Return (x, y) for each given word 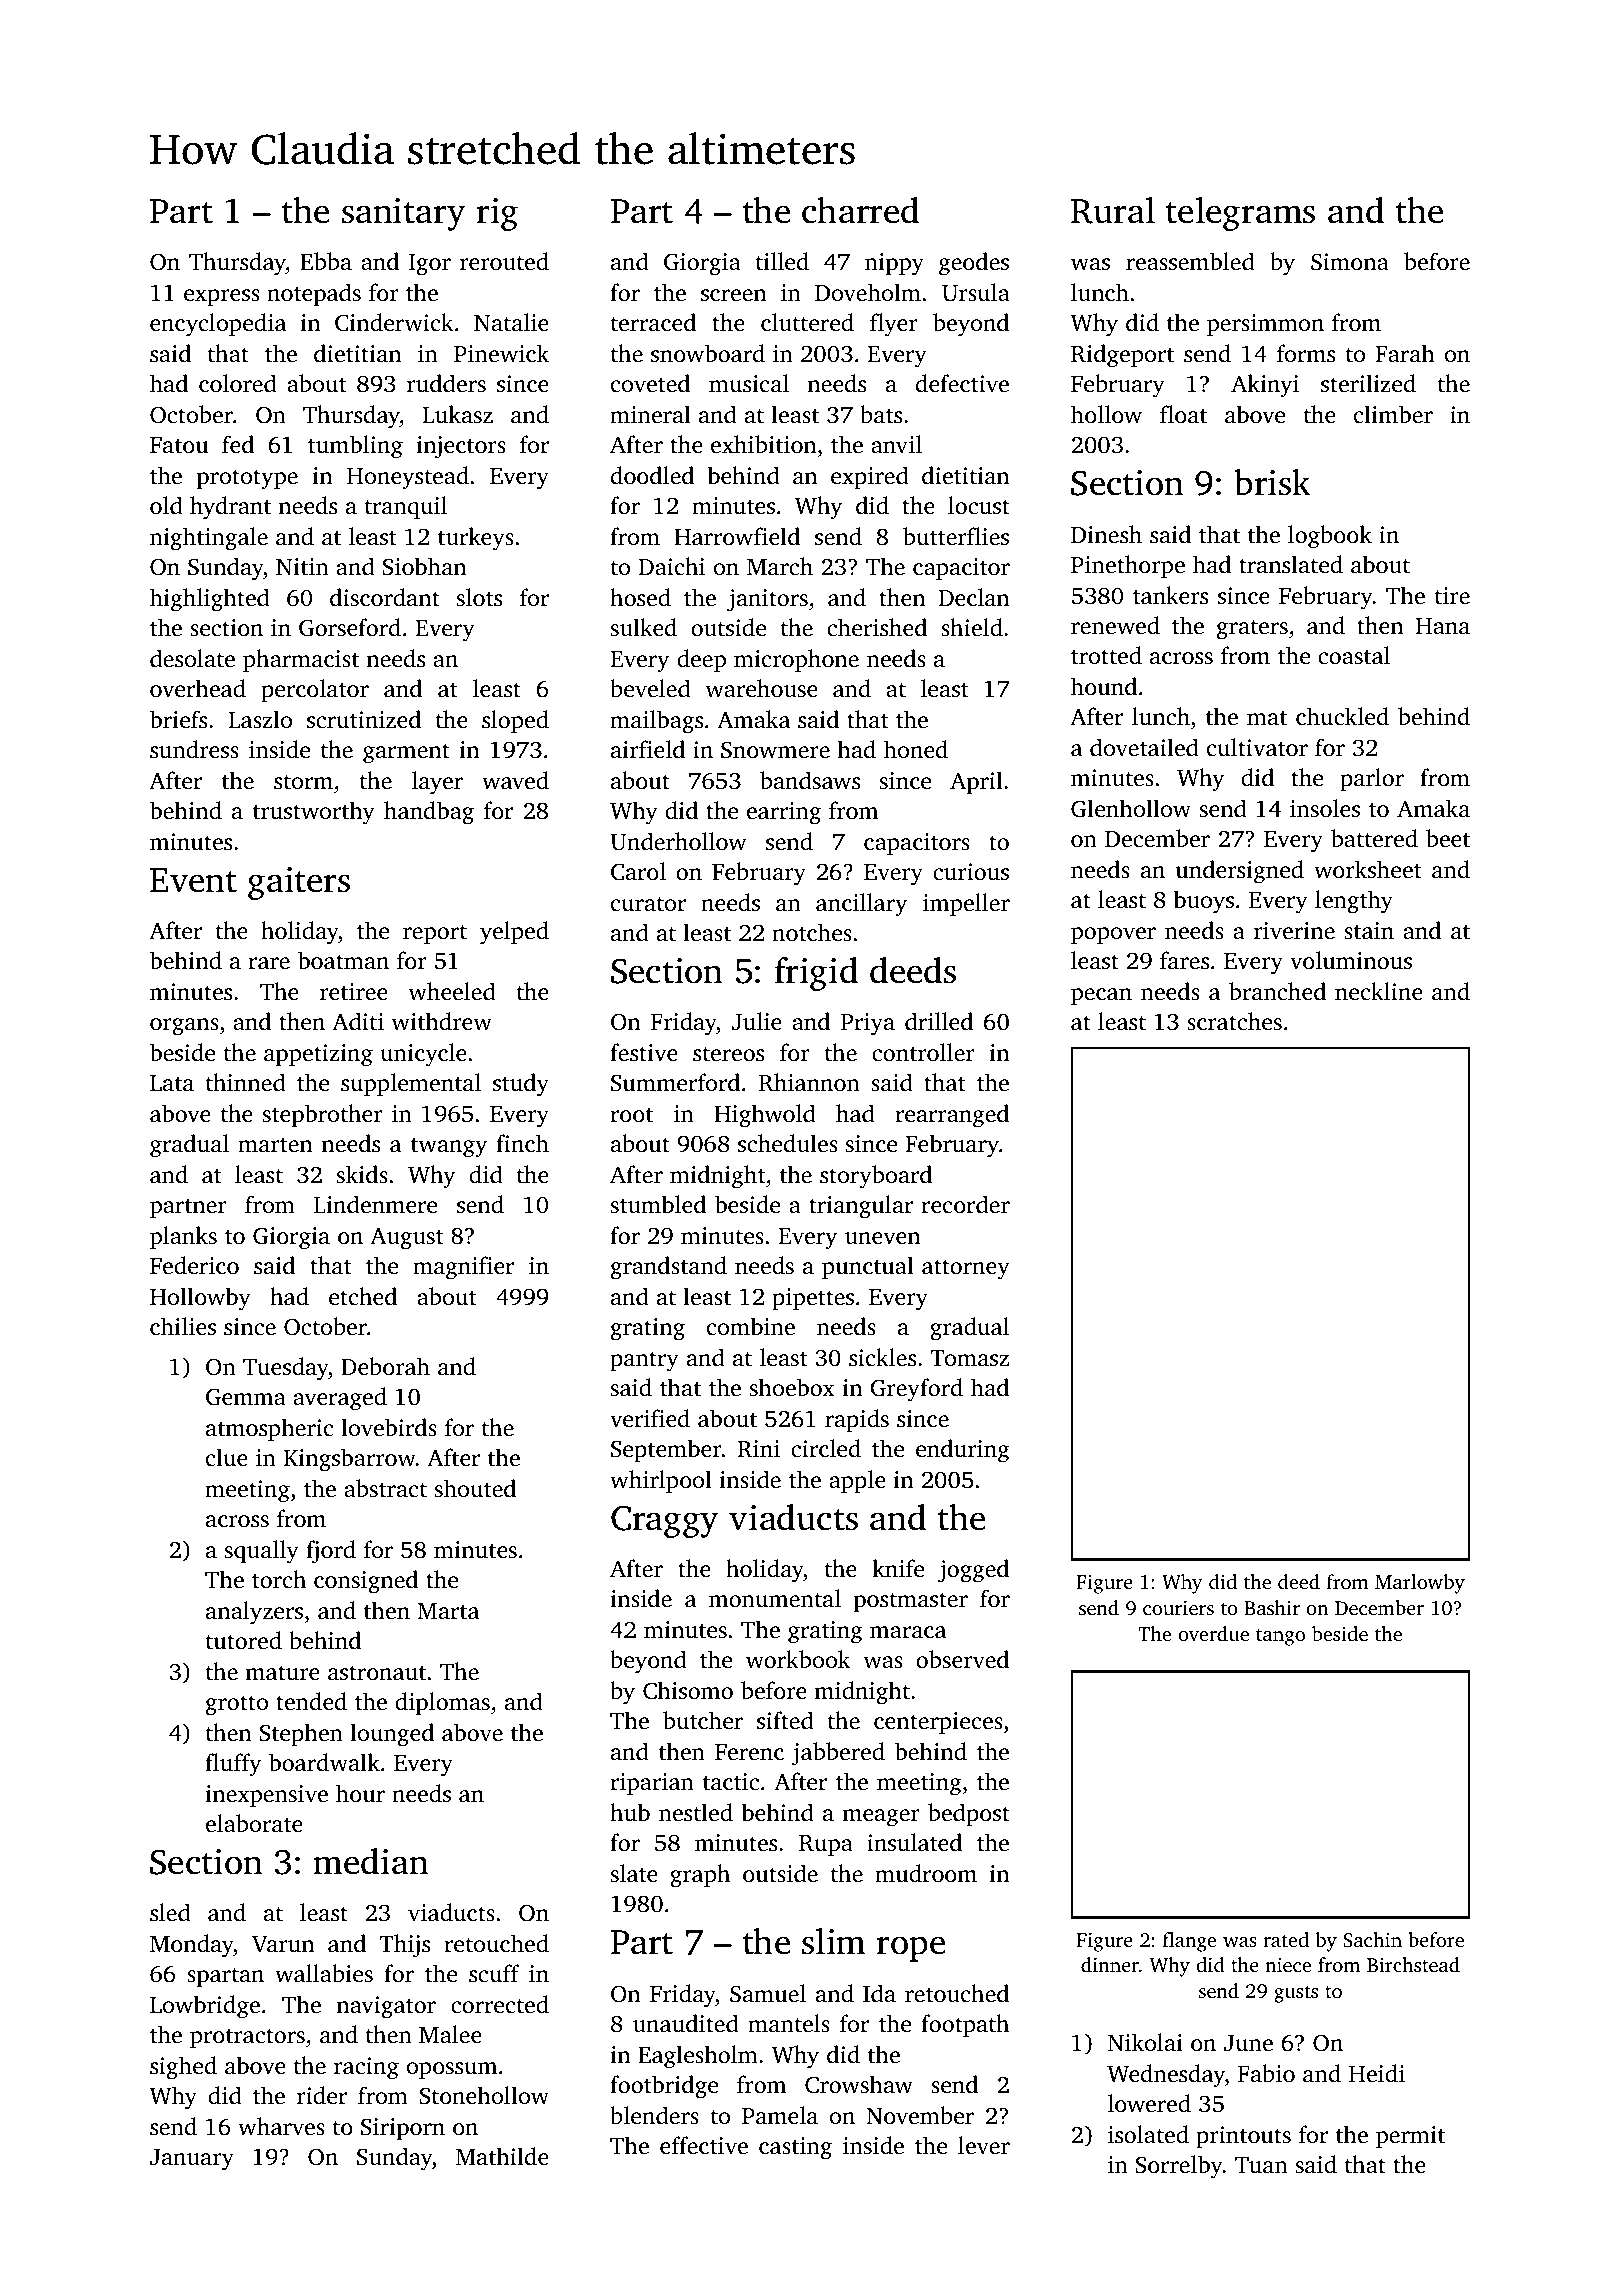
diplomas (442, 1703)
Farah (1405, 353)
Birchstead (1413, 1964)
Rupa (826, 1845)
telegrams (1240, 214)
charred (860, 210)
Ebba (326, 261)
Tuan (1261, 2165)
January (192, 2160)
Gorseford (350, 627)
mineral (650, 414)
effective (704, 2145)
